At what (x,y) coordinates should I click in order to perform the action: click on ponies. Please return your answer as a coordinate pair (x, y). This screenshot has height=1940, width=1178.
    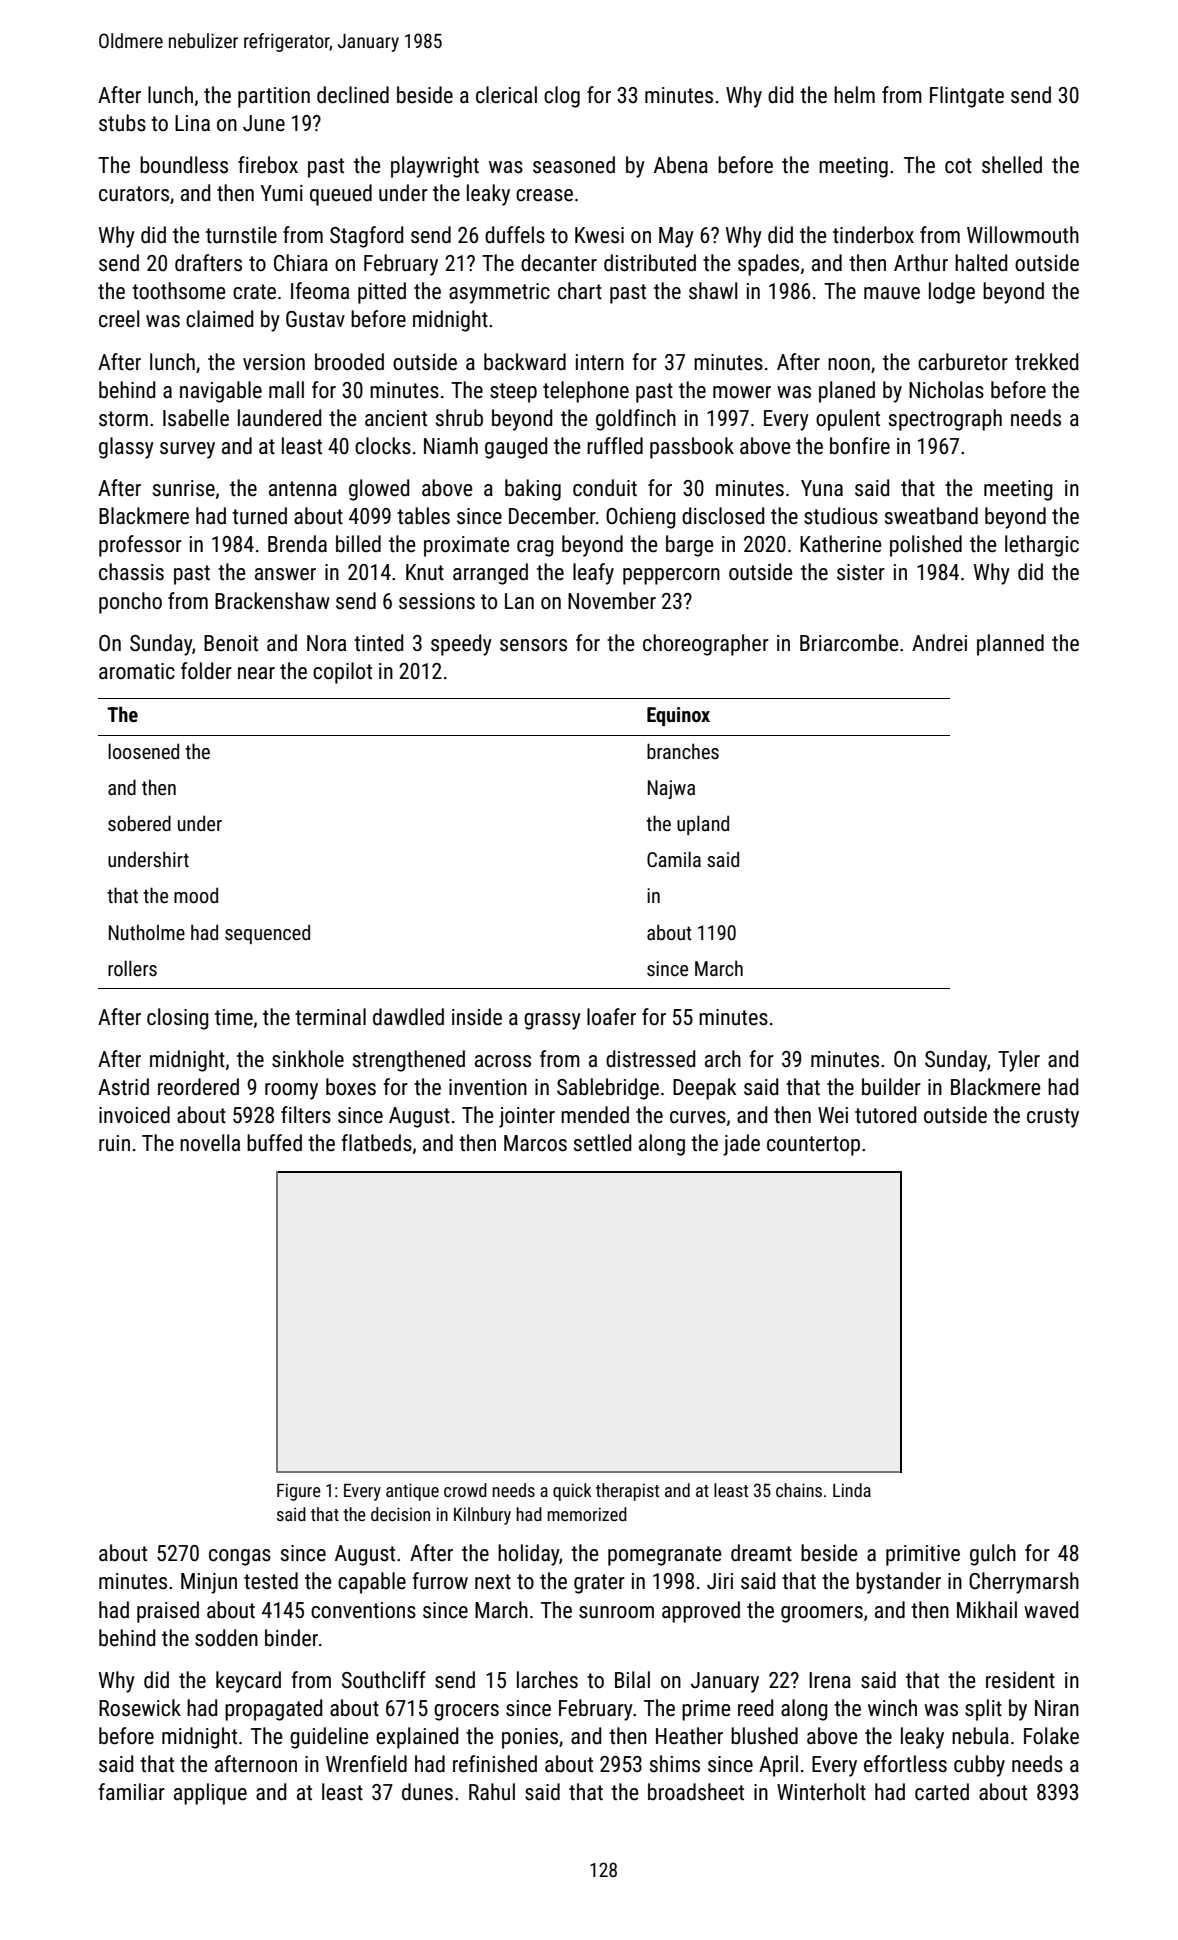
    Looking at the image, I should click on (530, 1738).
